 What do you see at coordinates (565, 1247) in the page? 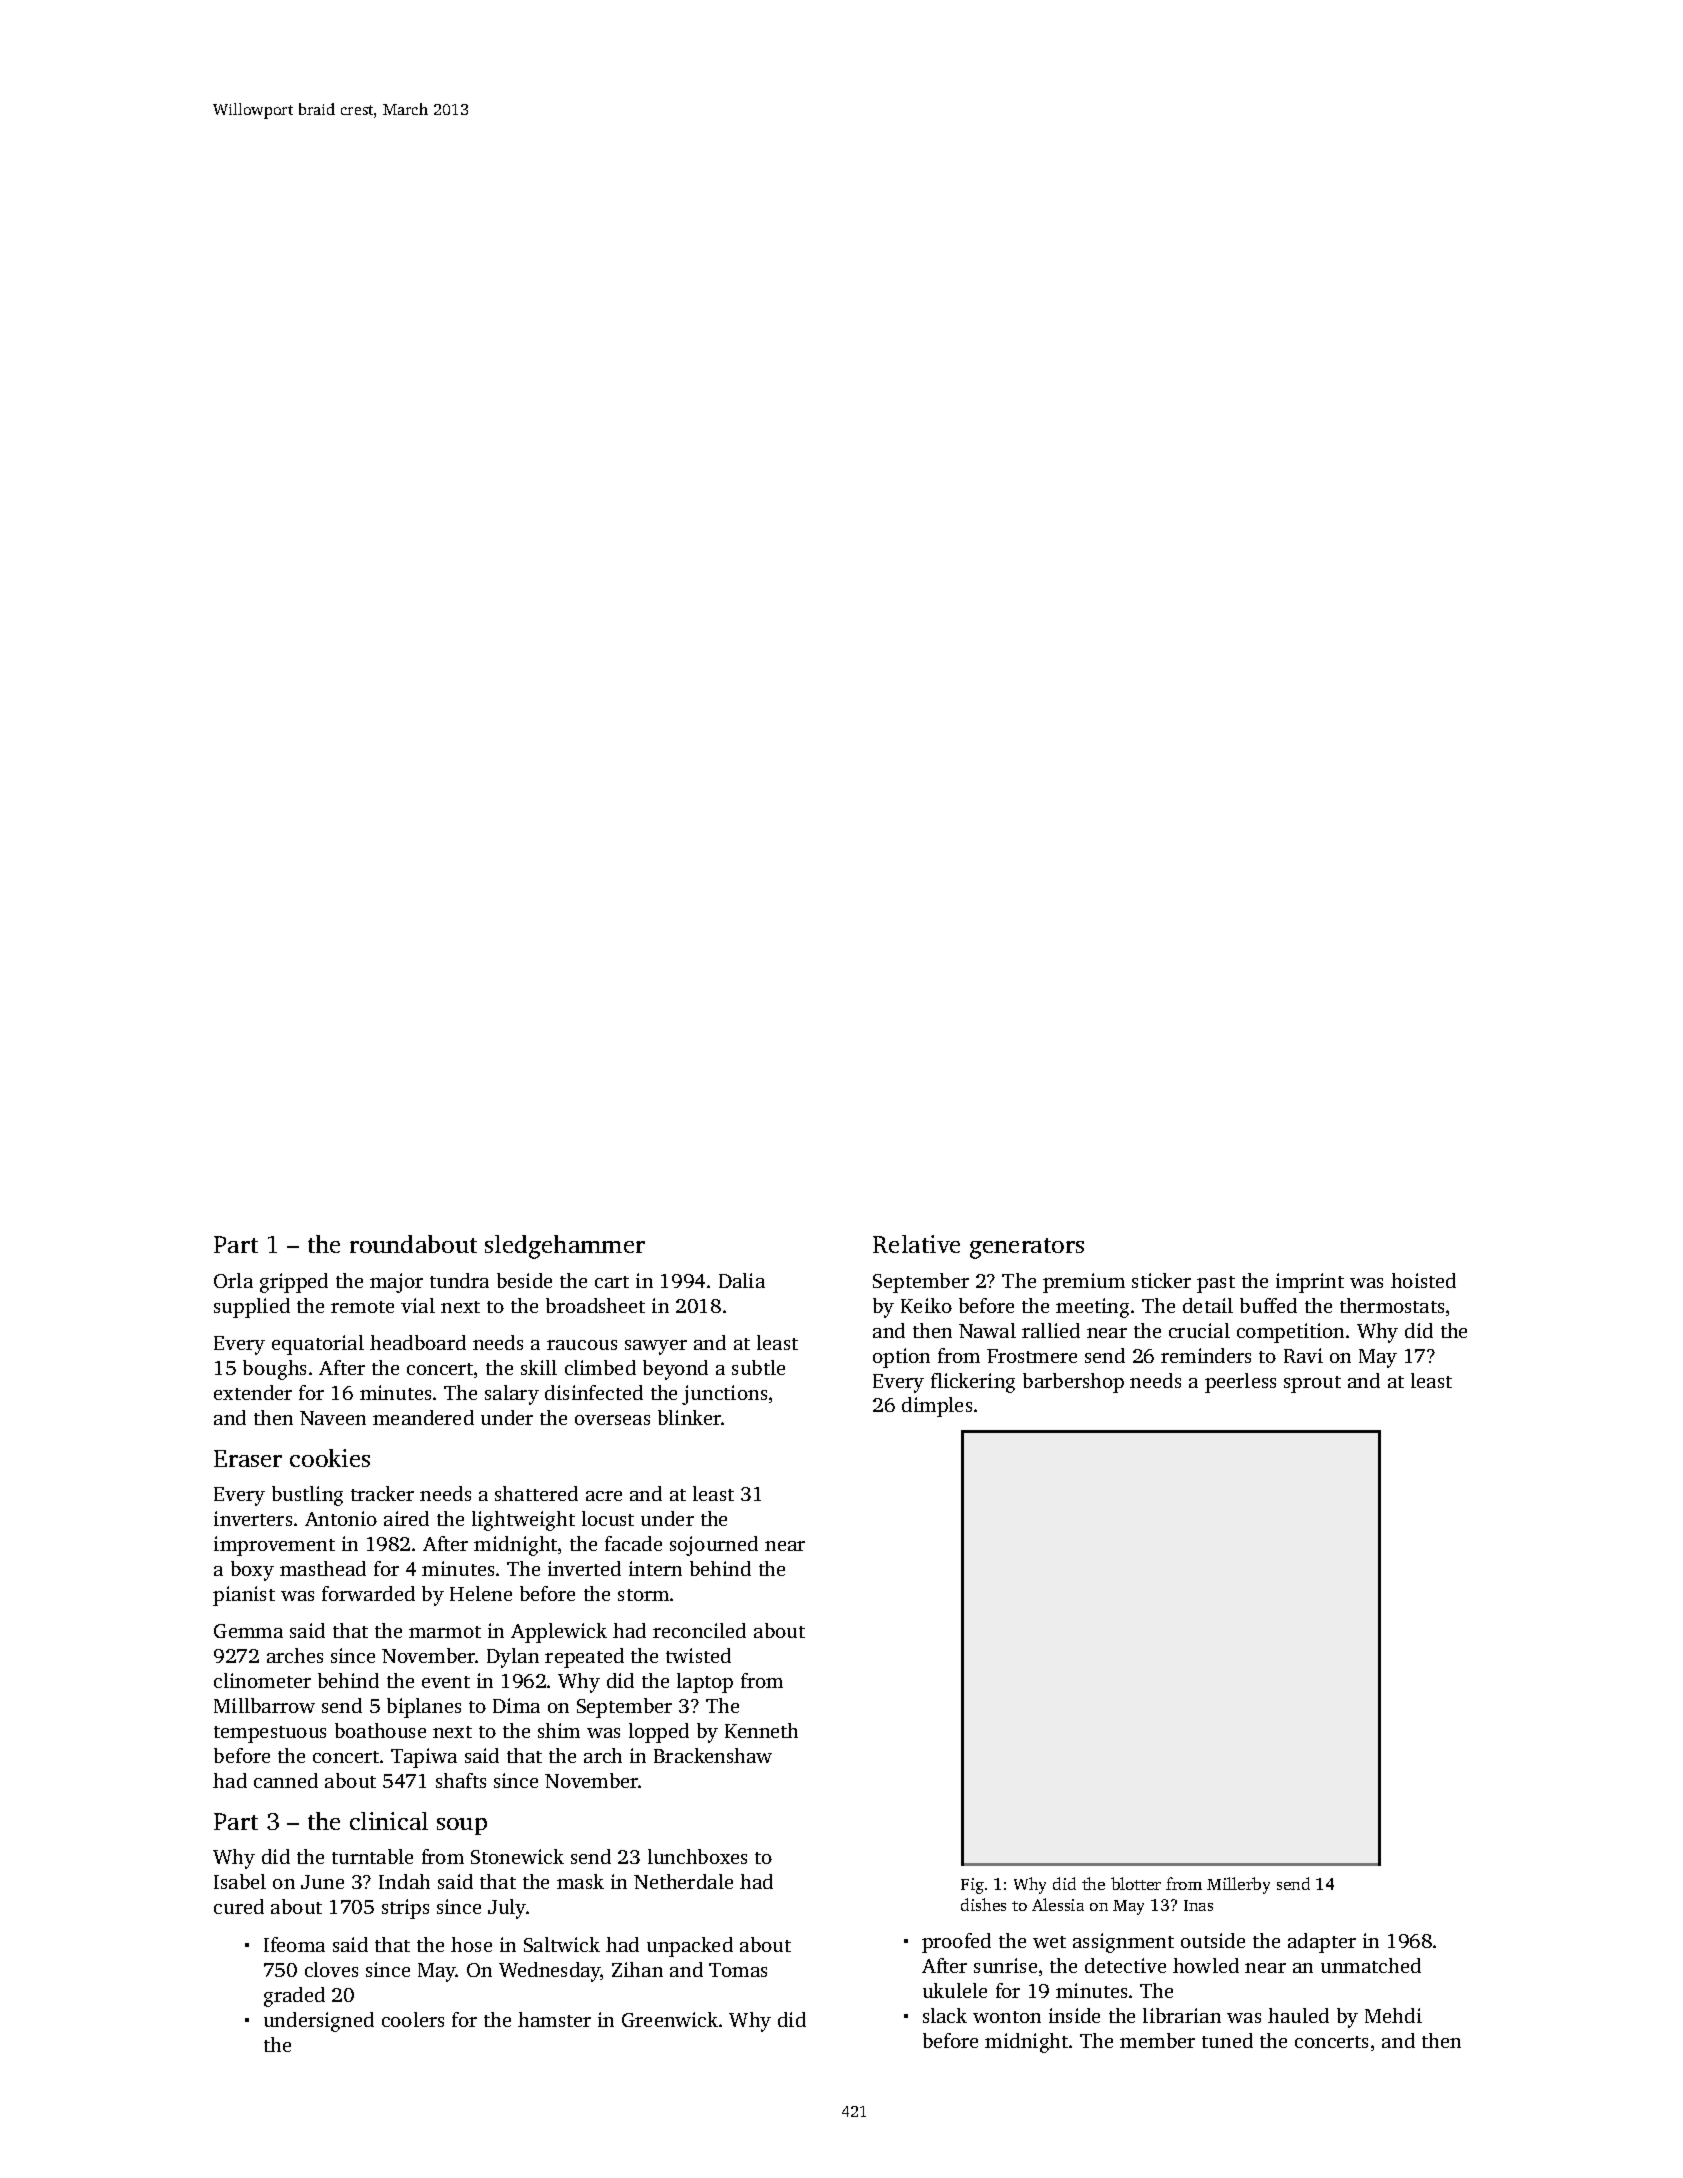
I see `sledgehammer` at bounding box center [565, 1247].
